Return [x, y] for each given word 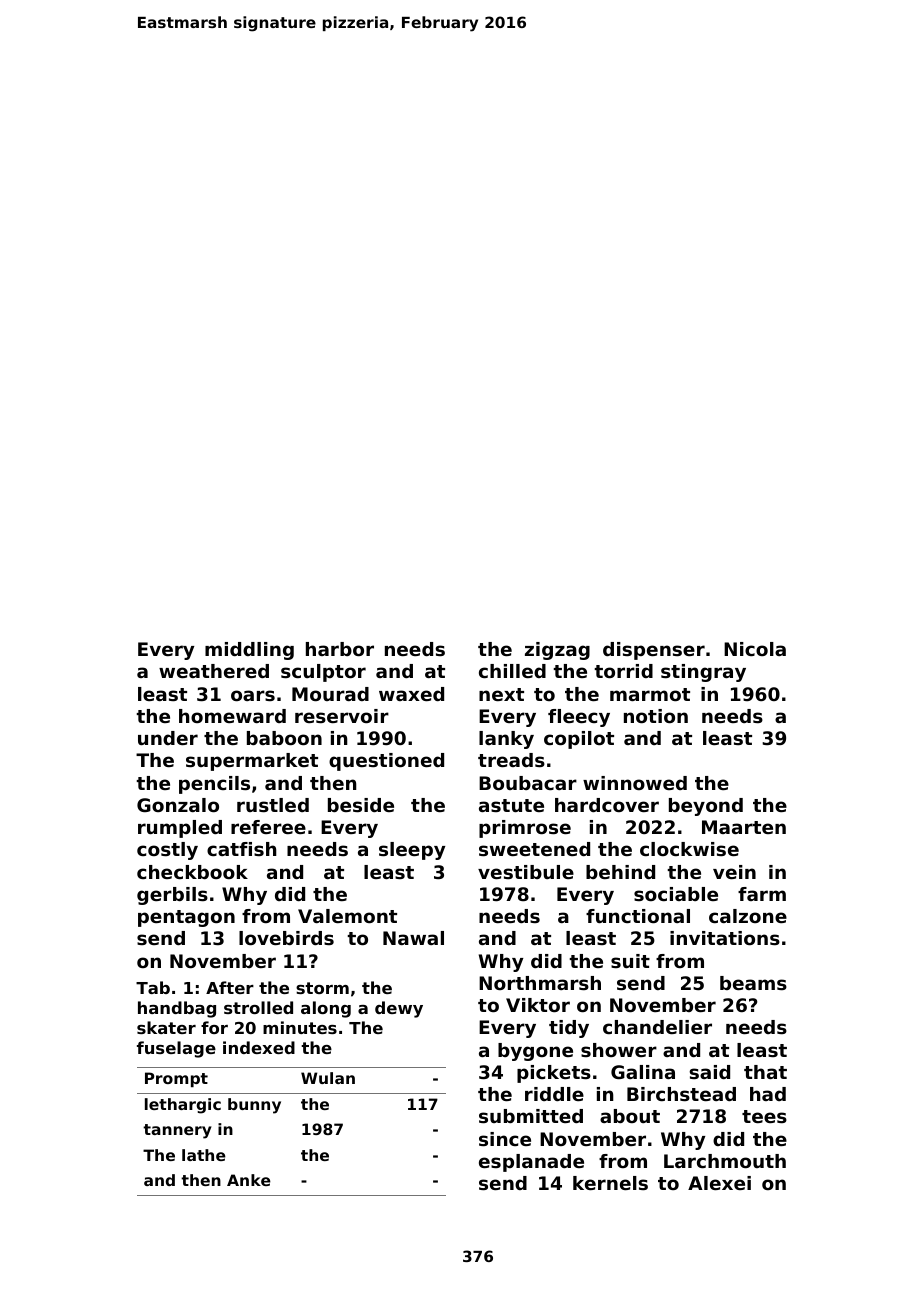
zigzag [557, 651]
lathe [204, 1155]
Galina [643, 1072]
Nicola [755, 649]
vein [734, 872]
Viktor [538, 1005]
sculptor [323, 673]
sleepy [412, 851]
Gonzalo [178, 805]
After [230, 987]
